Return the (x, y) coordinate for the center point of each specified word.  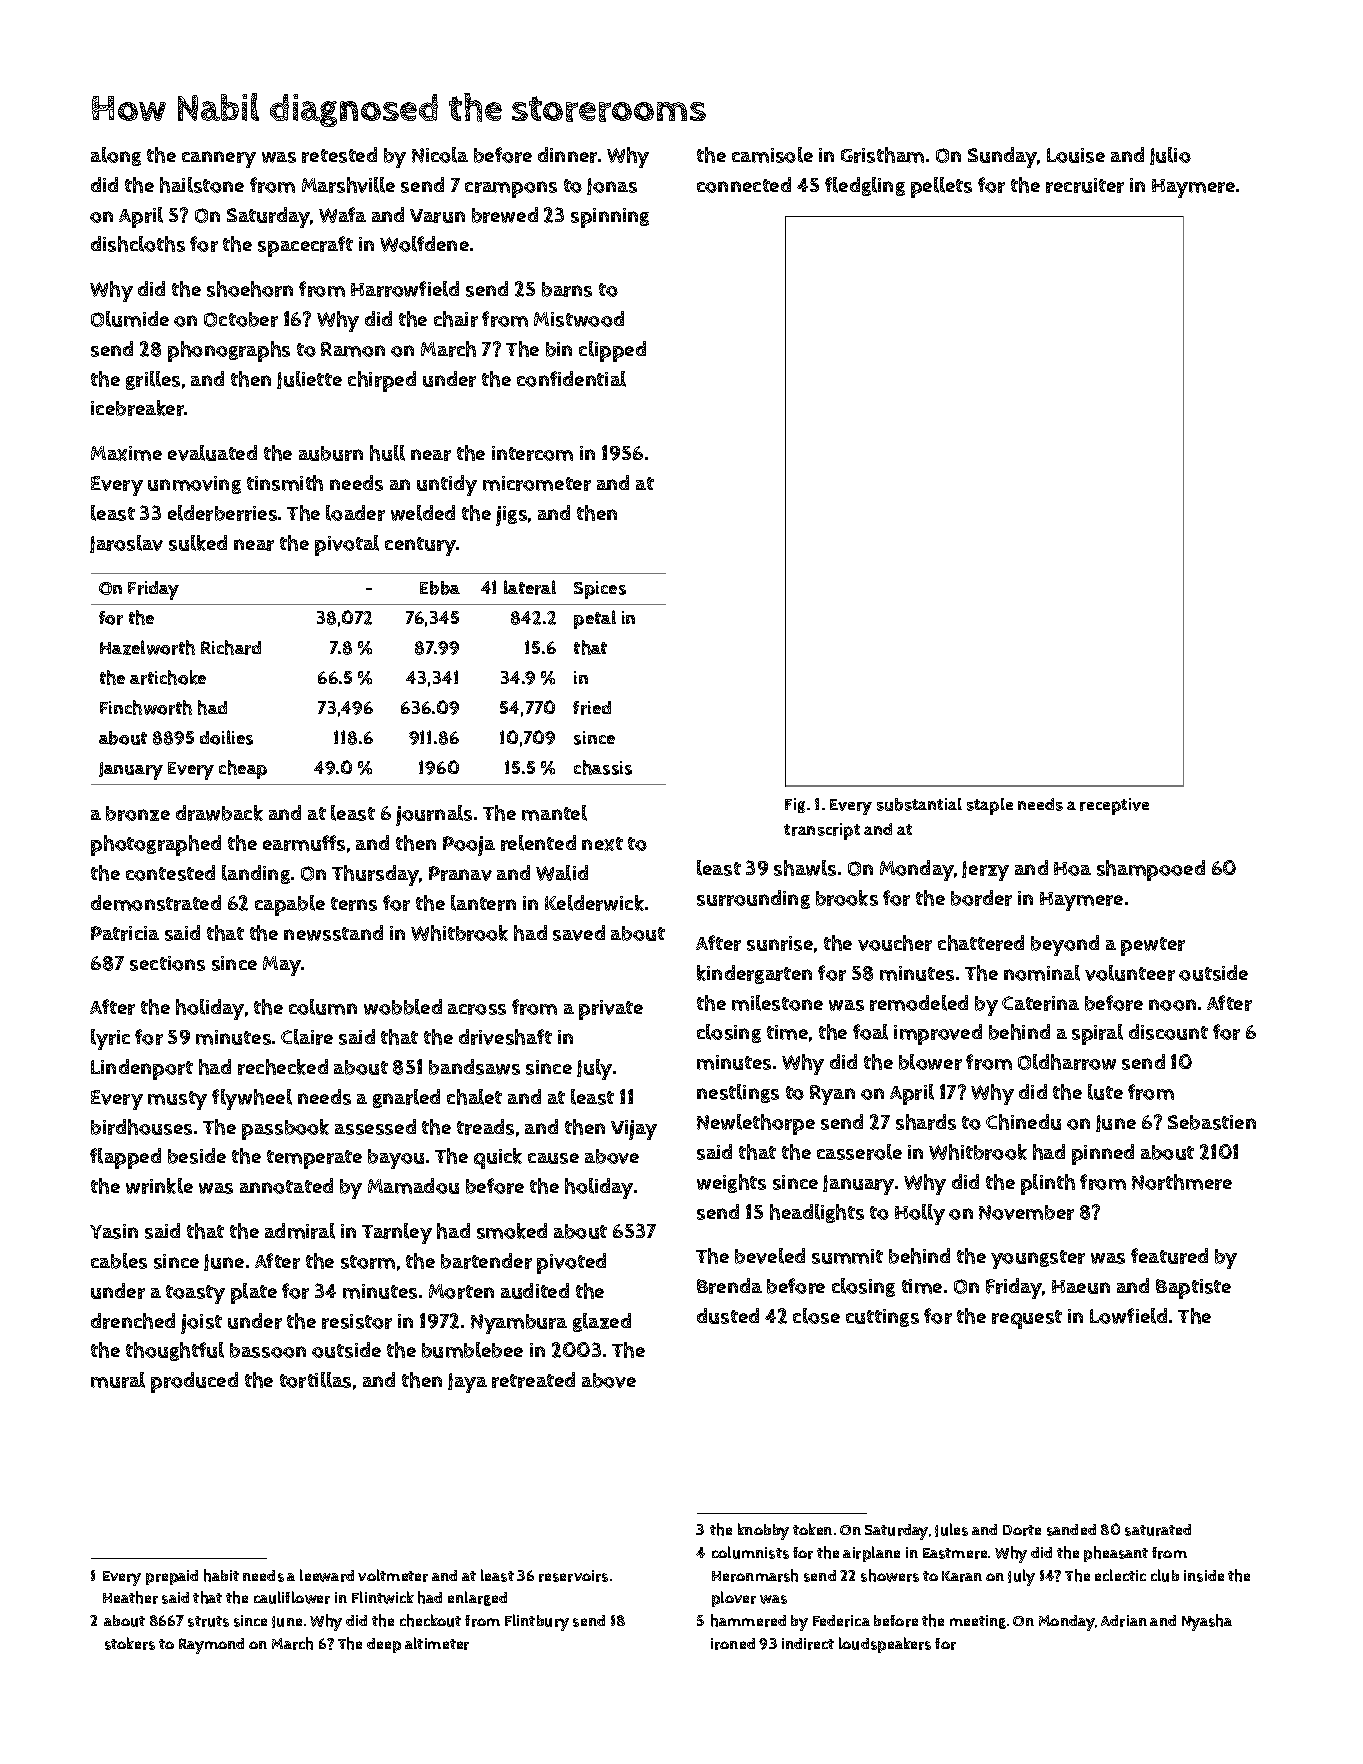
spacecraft (305, 246)
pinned (1103, 1154)
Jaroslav (126, 544)
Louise (1076, 155)
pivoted (571, 1263)
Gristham (882, 155)
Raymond (211, 1646)
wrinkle (159, 1186)
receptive (1114, 806)
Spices (600, 590)
